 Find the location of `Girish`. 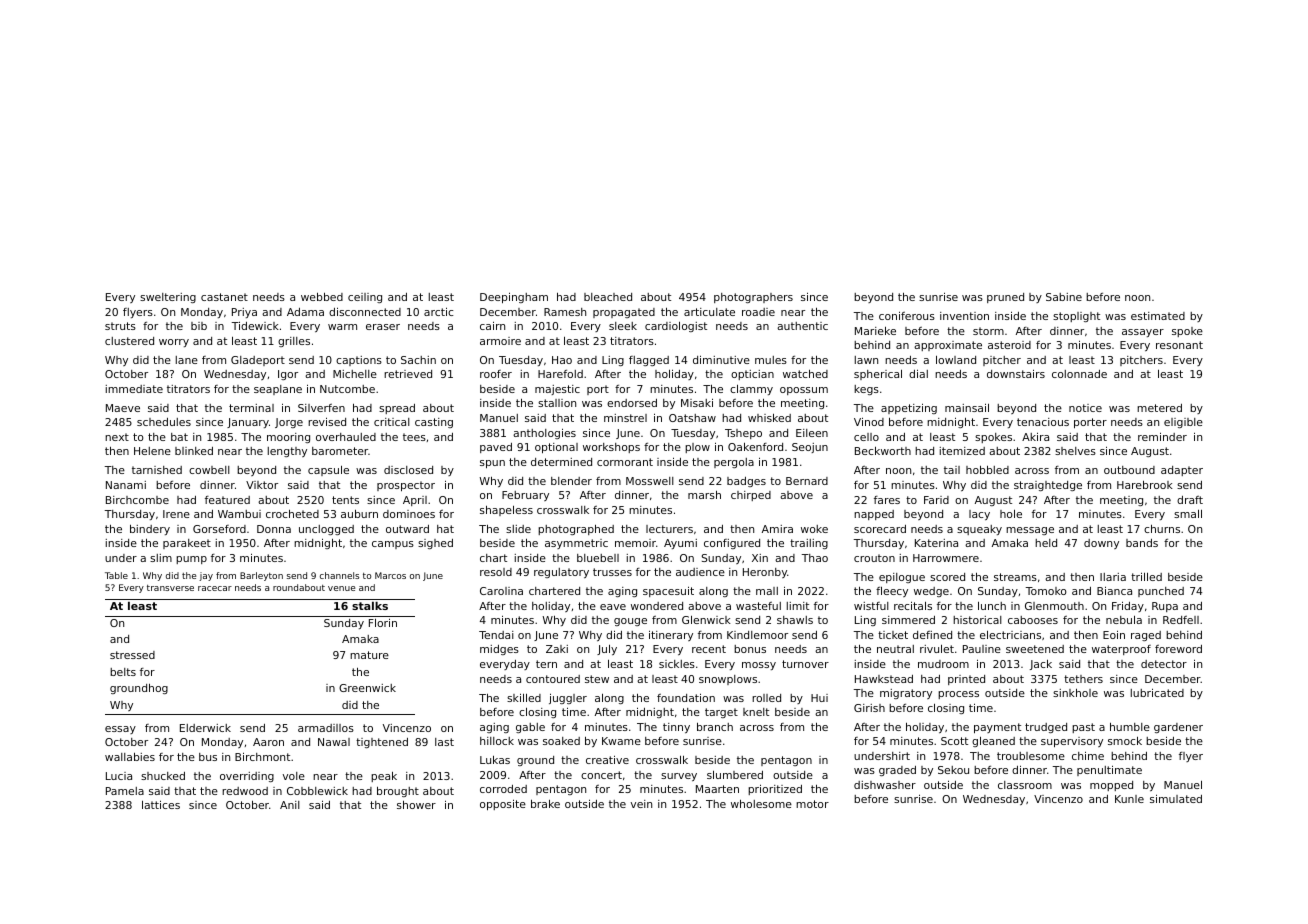

Girish is located at coordinates (869, 708).
